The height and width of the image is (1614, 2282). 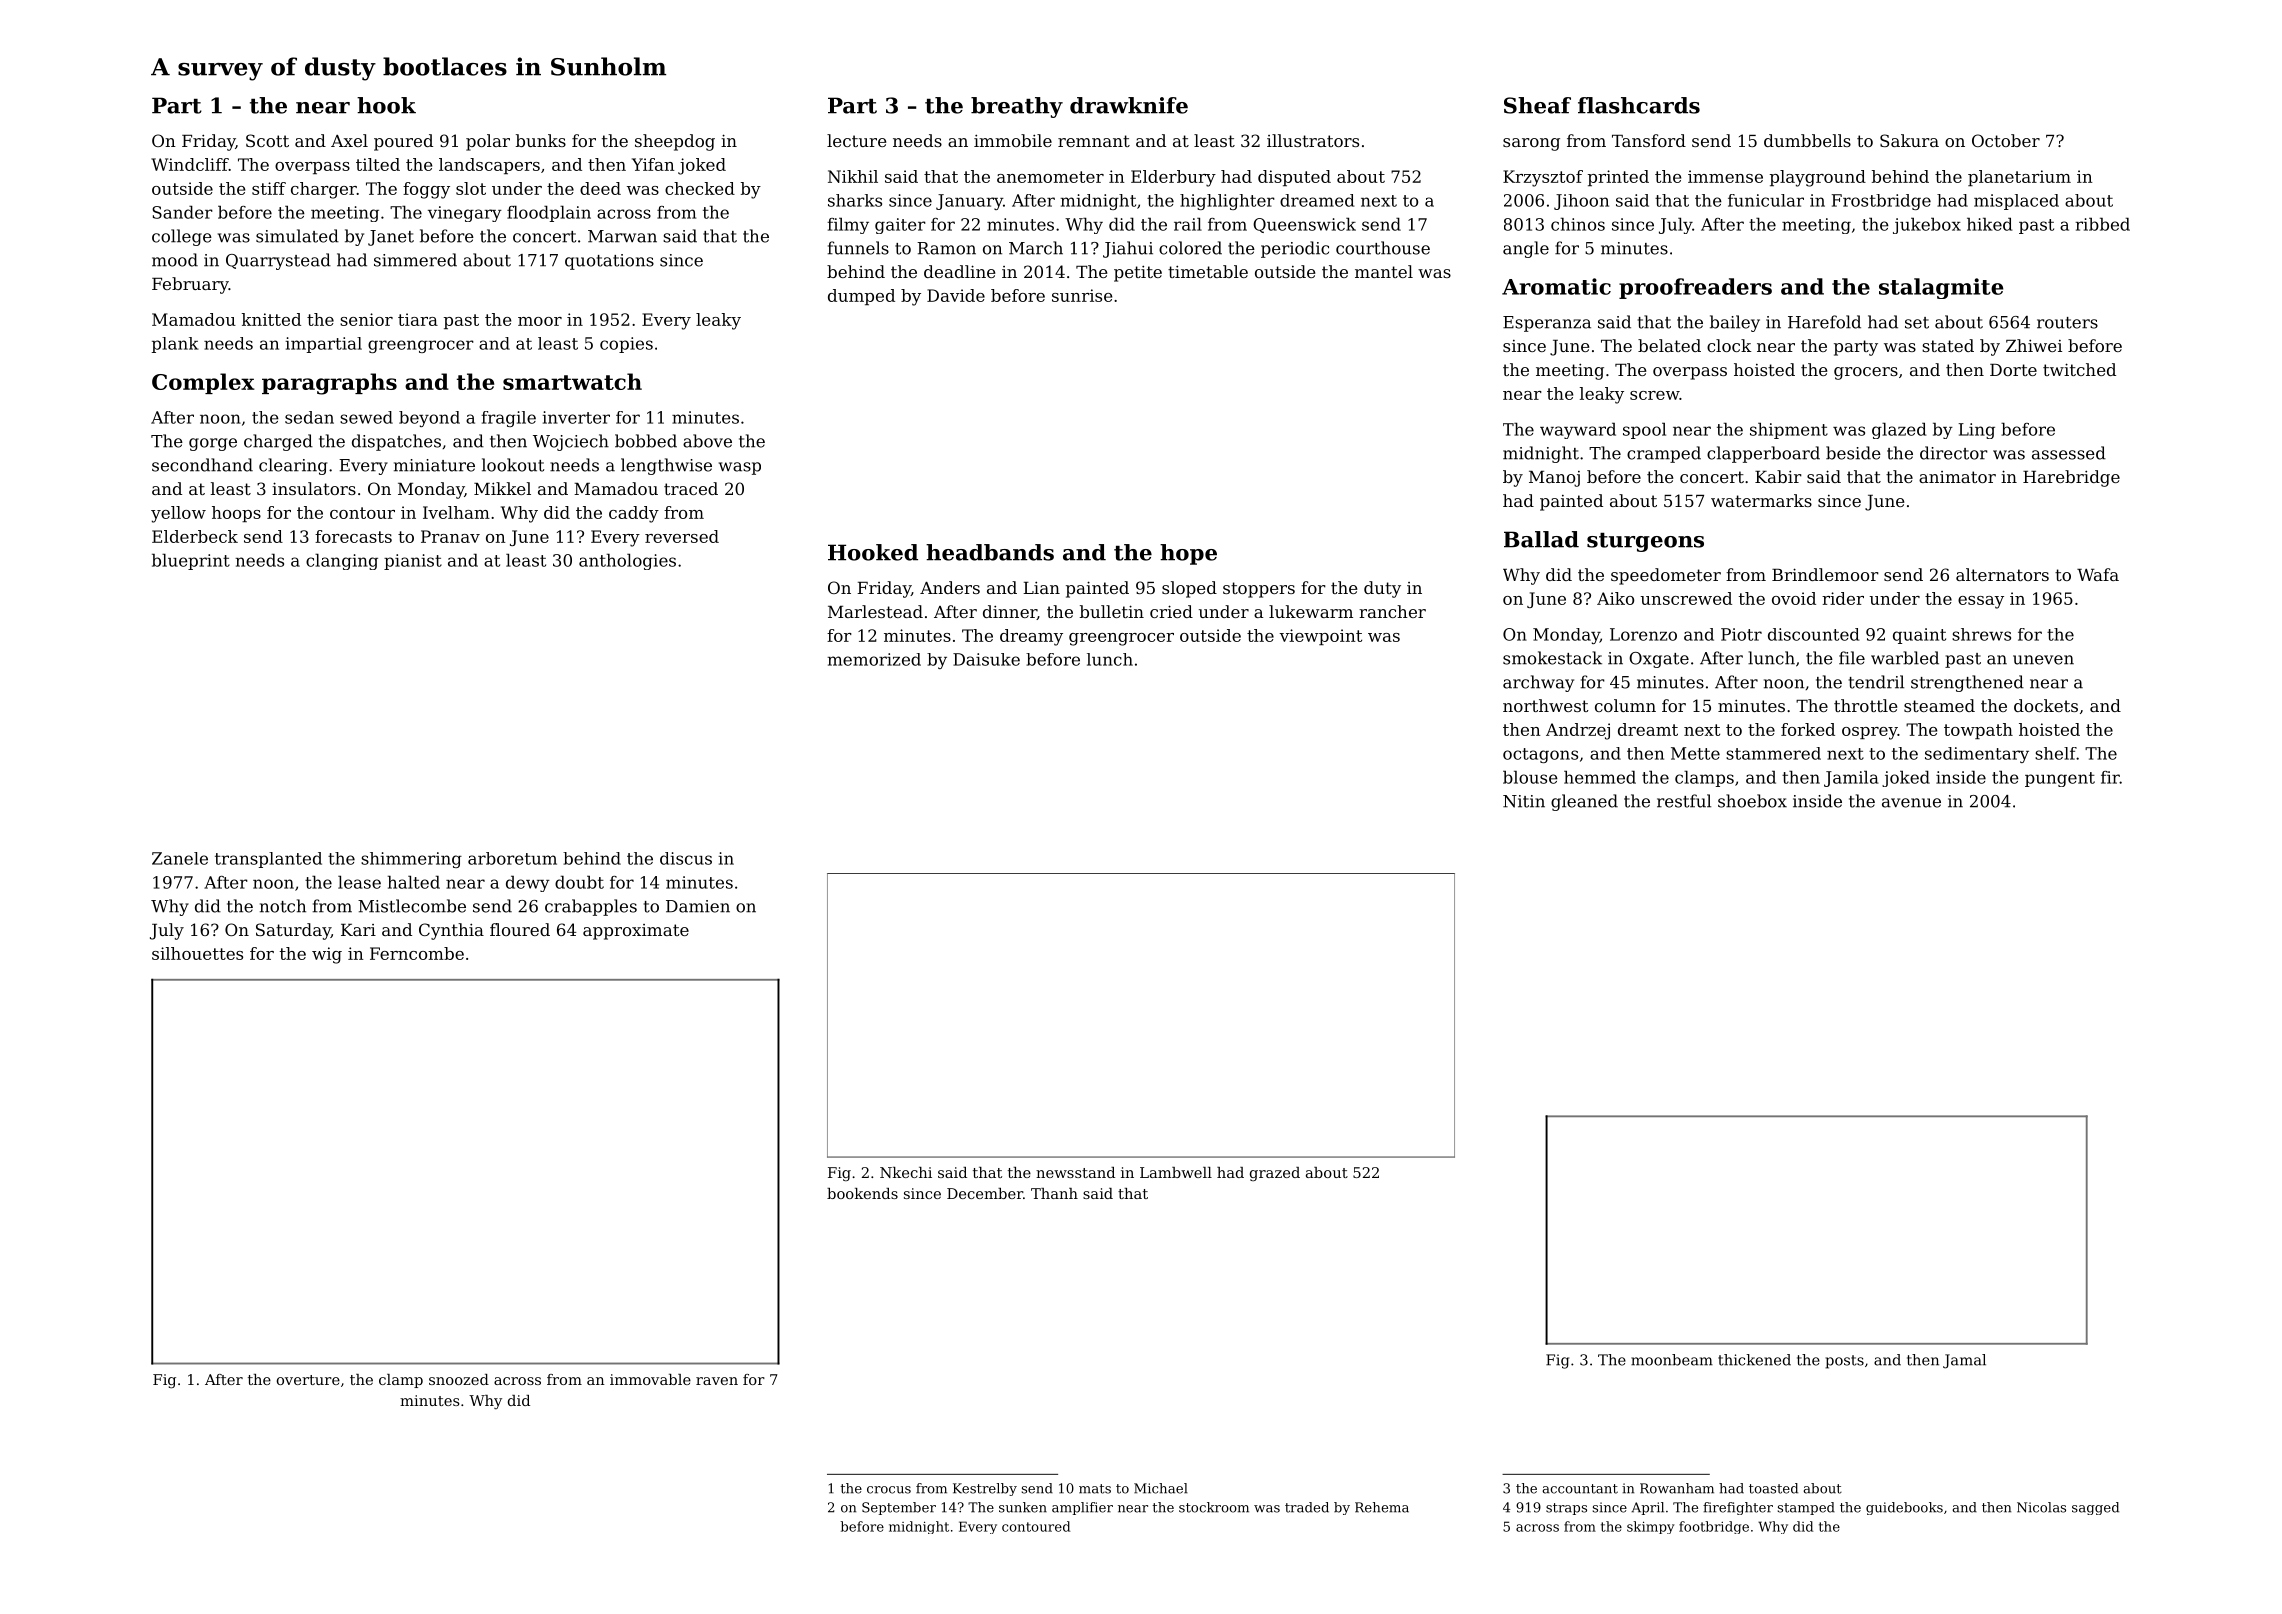 I want to click on transplanted, so click(x=268, y=860).
